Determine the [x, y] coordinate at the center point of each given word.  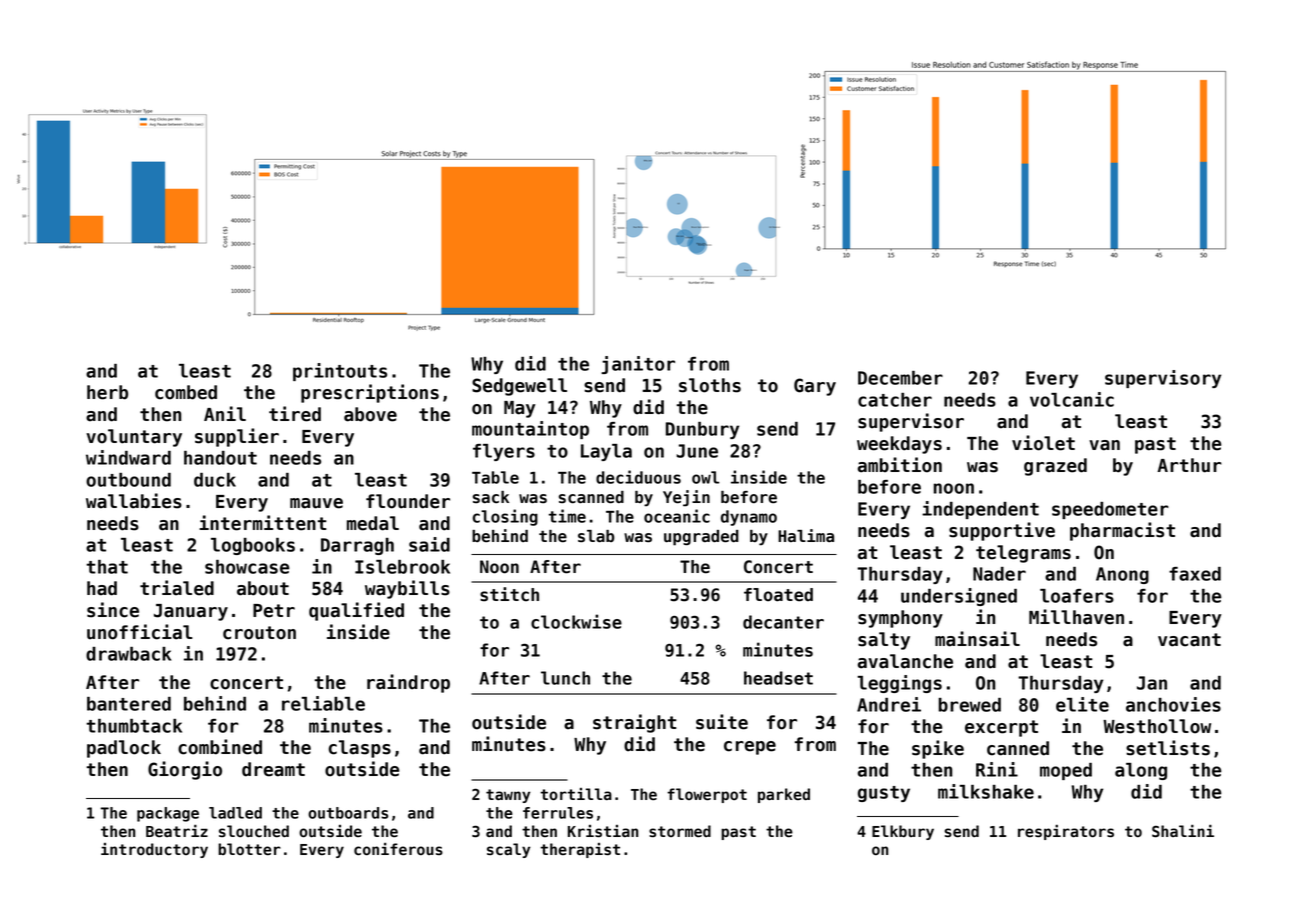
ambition [900, 465]
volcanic [1072, 399]
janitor [638, 365]
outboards [348, 813]
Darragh [357, 546]
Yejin [686, 498]
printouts [340, 372]
